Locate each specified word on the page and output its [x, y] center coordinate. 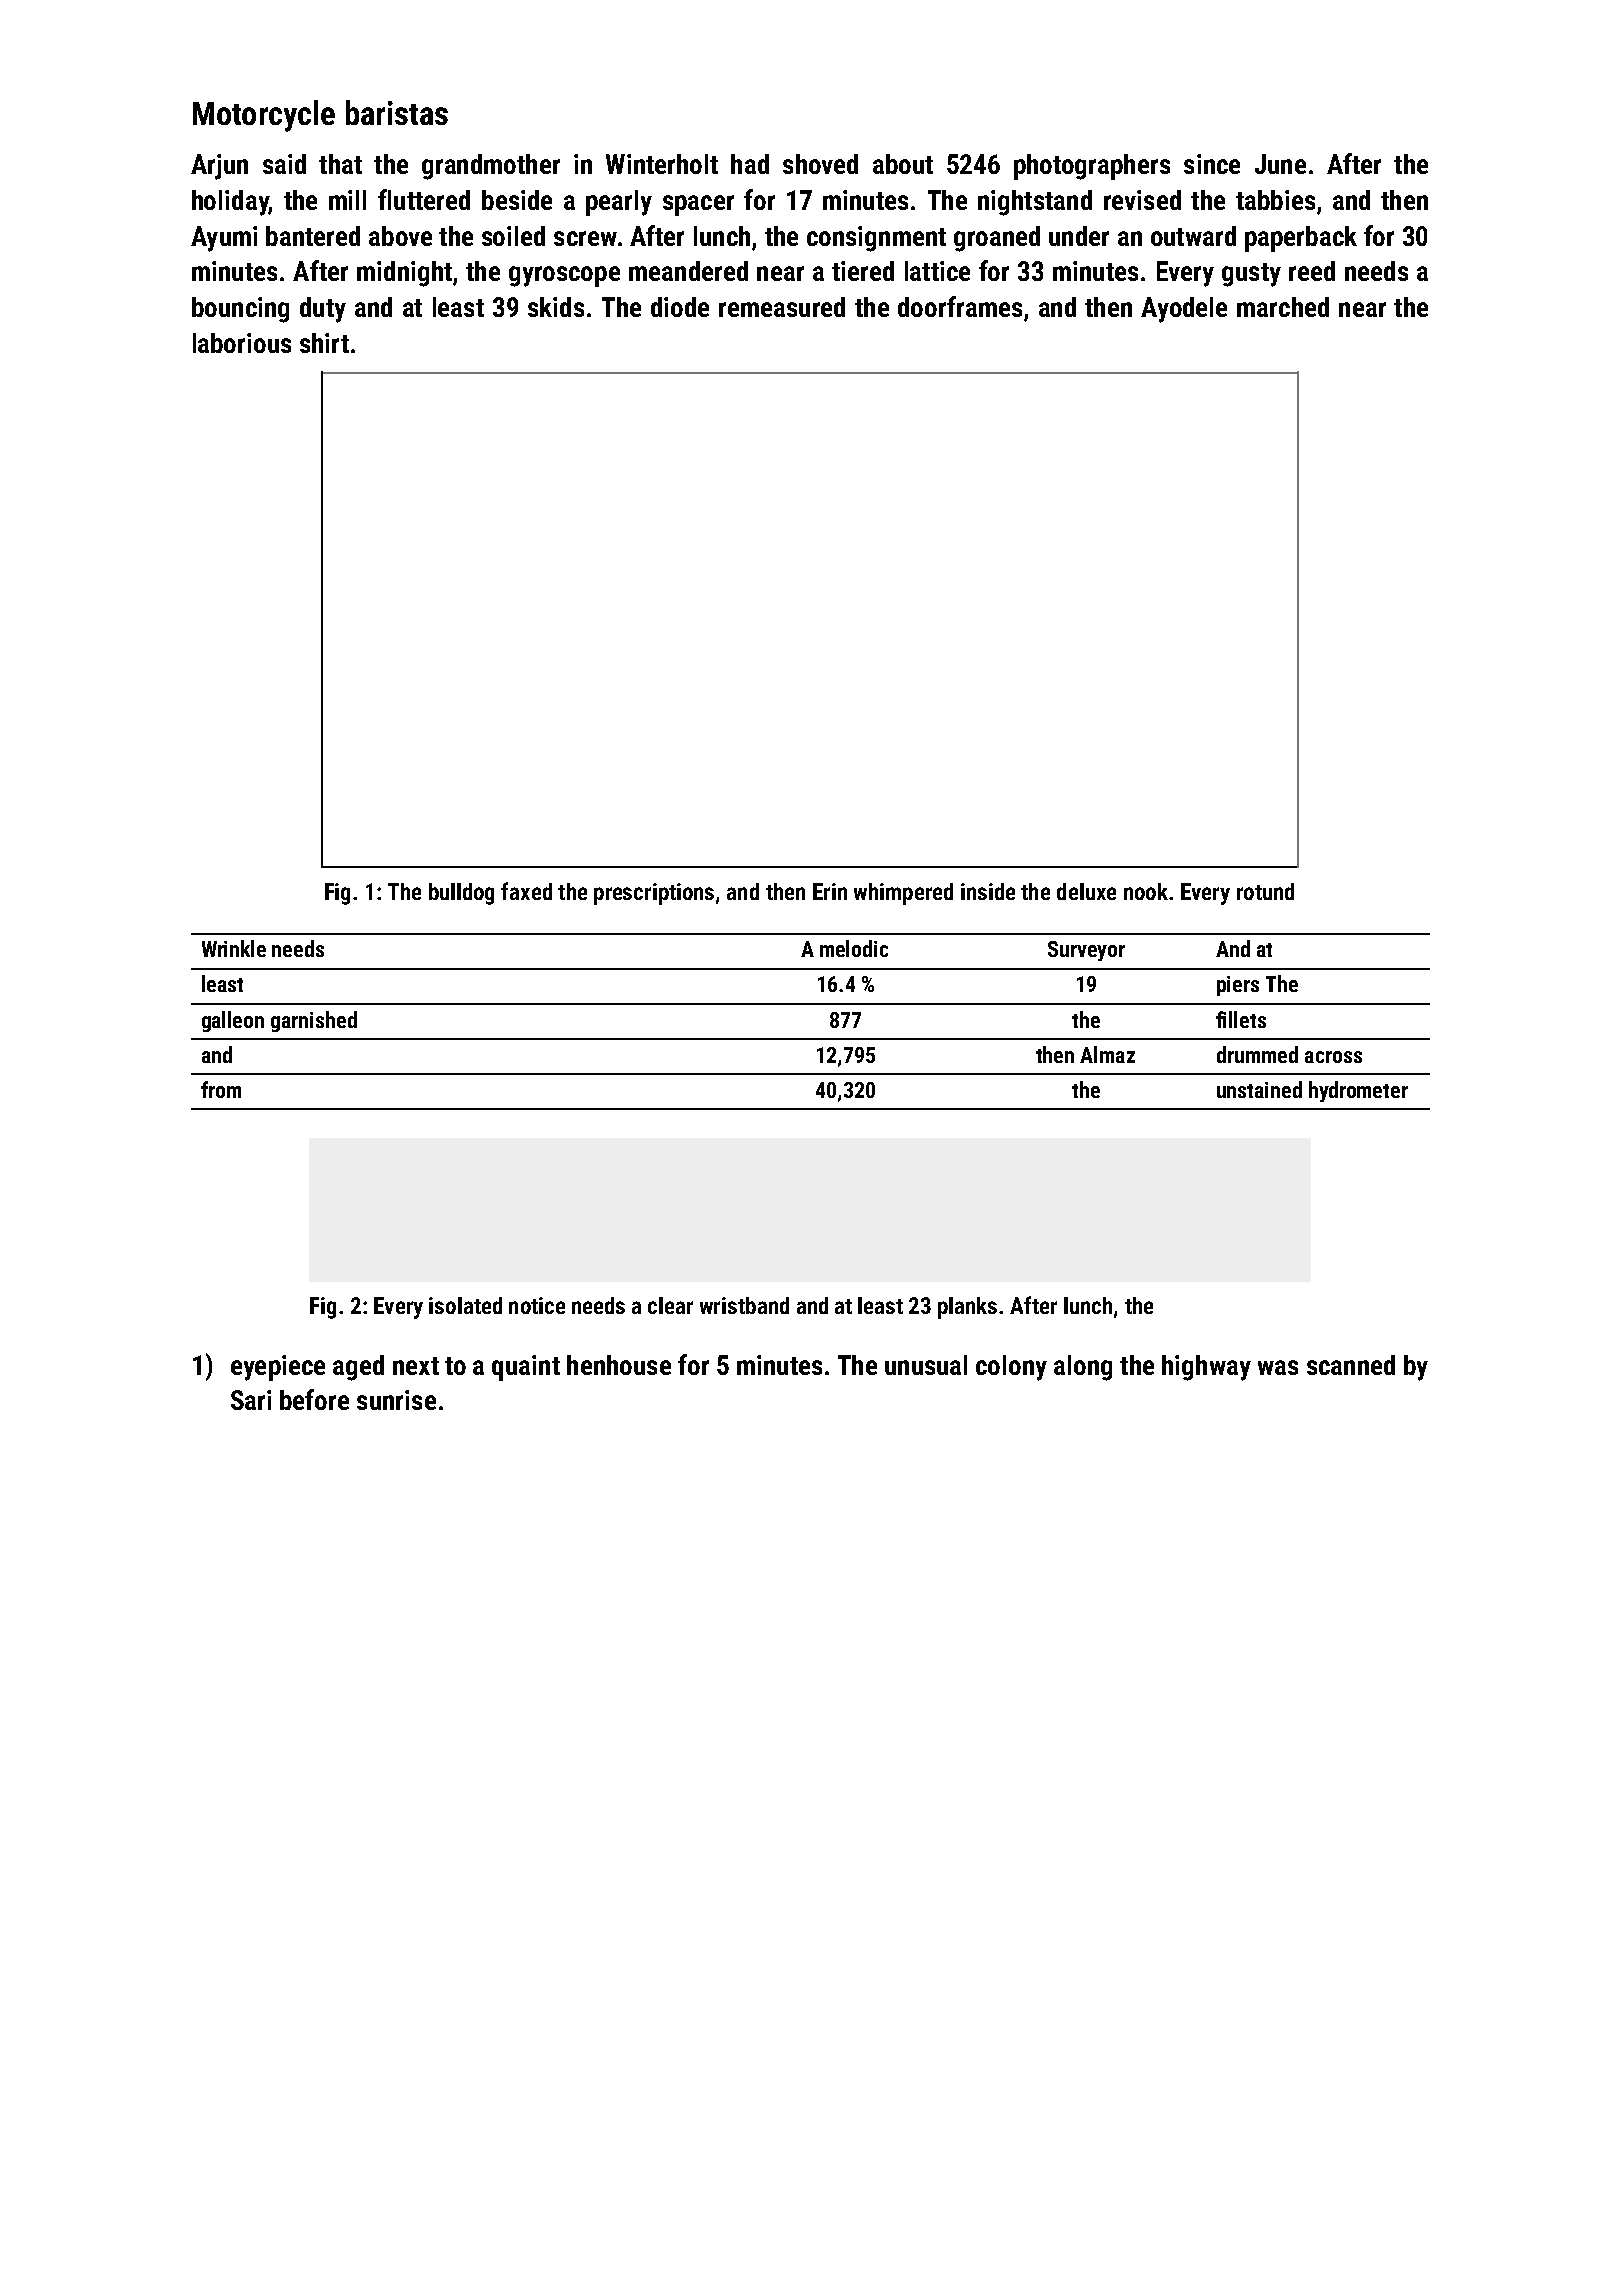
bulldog [461, 894]
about [903, 164]
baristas [397, 112]
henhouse [619, 1365]
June [1280, 164]
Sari [251, 1400]
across [1333, 1057]
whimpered [903, 894]
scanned [1351, 1365]
